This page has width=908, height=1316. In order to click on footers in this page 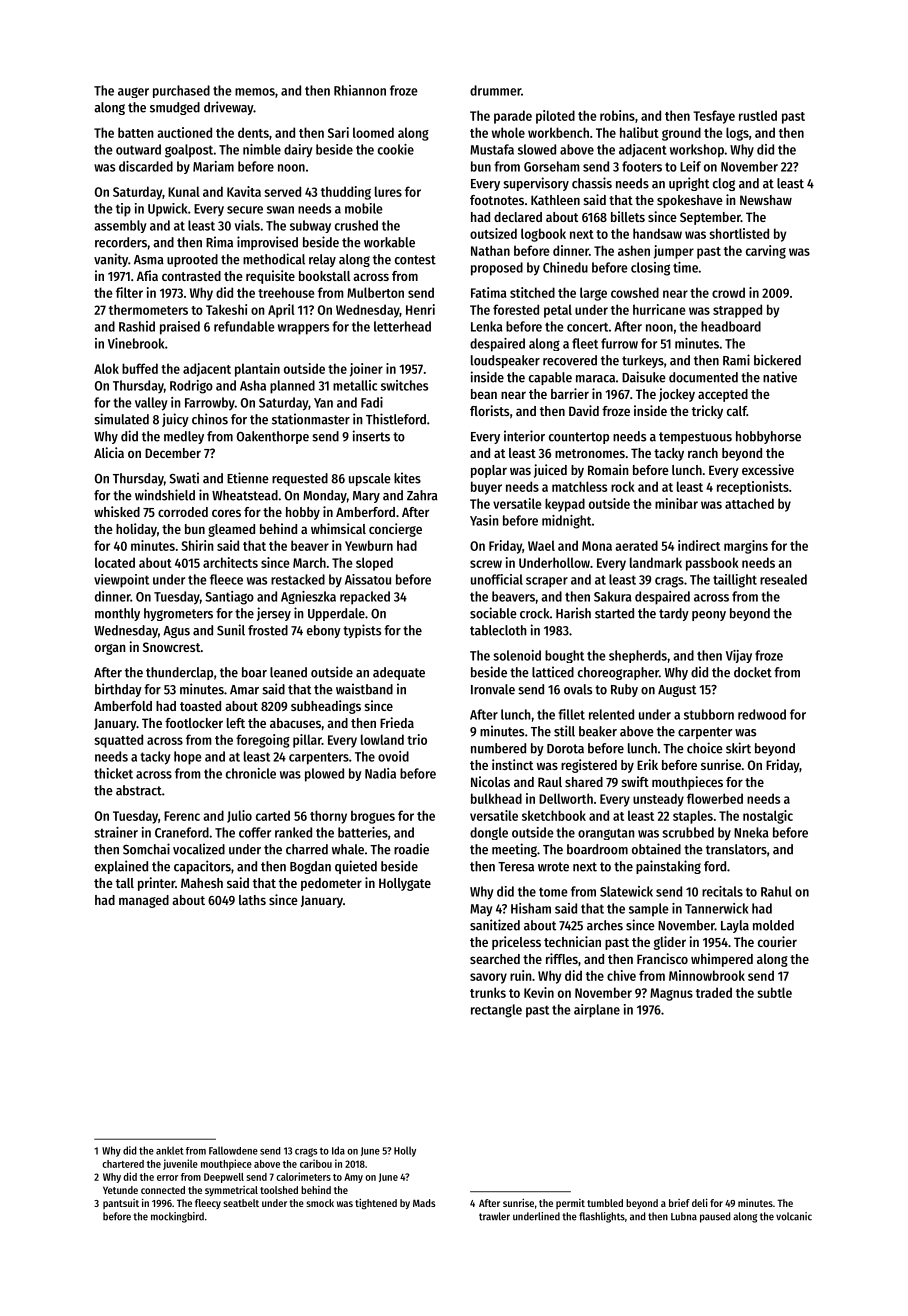, I will do `click(642, 166)`.
